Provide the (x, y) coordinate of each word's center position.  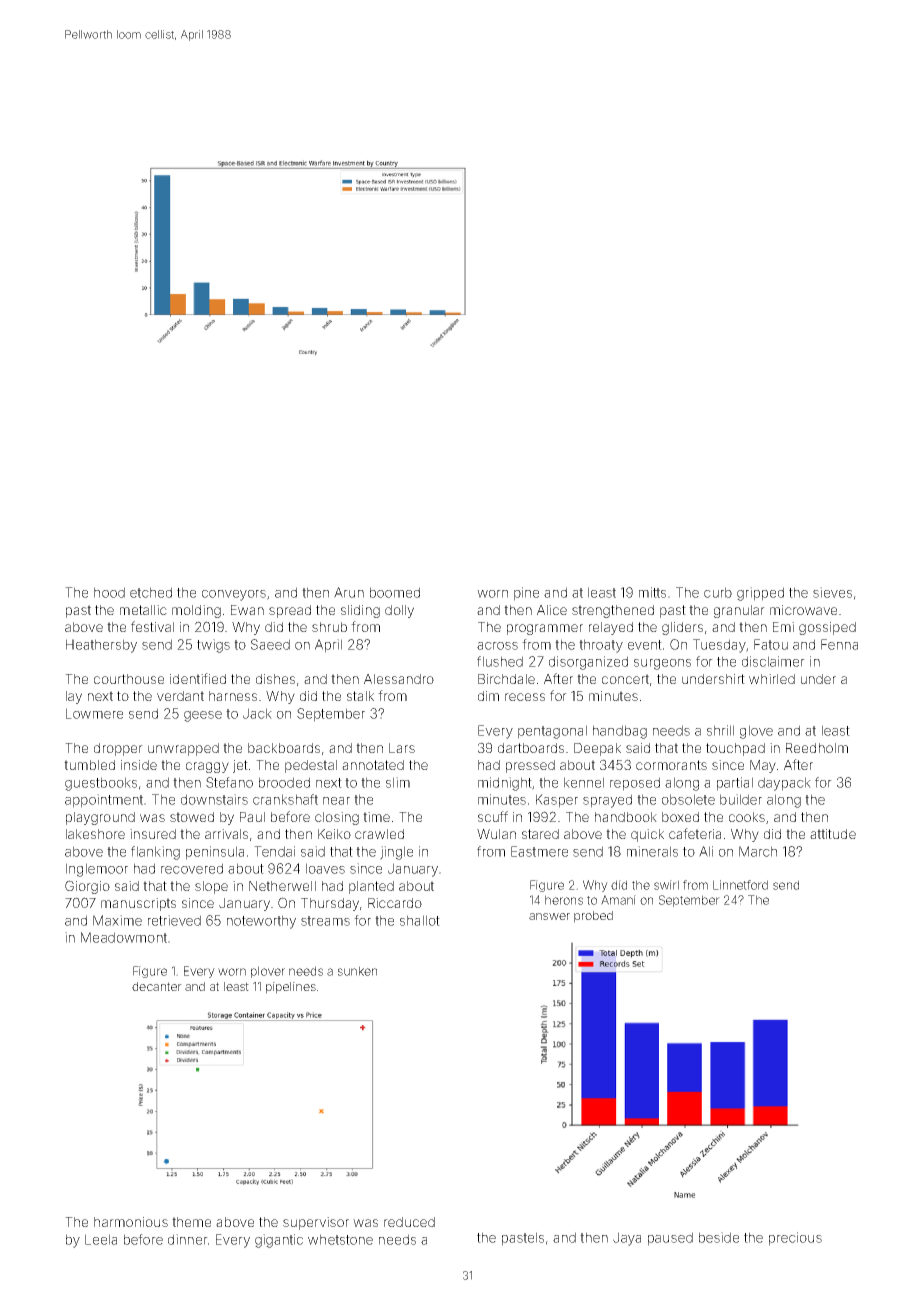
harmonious (131, 1222)
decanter (157, 986)
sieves (832, 592)
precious (795, 1239)
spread (290, 611)
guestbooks (101, 784)
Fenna (839, 644)
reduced (409, 1222)
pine (526, 594)
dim (488, 696)
